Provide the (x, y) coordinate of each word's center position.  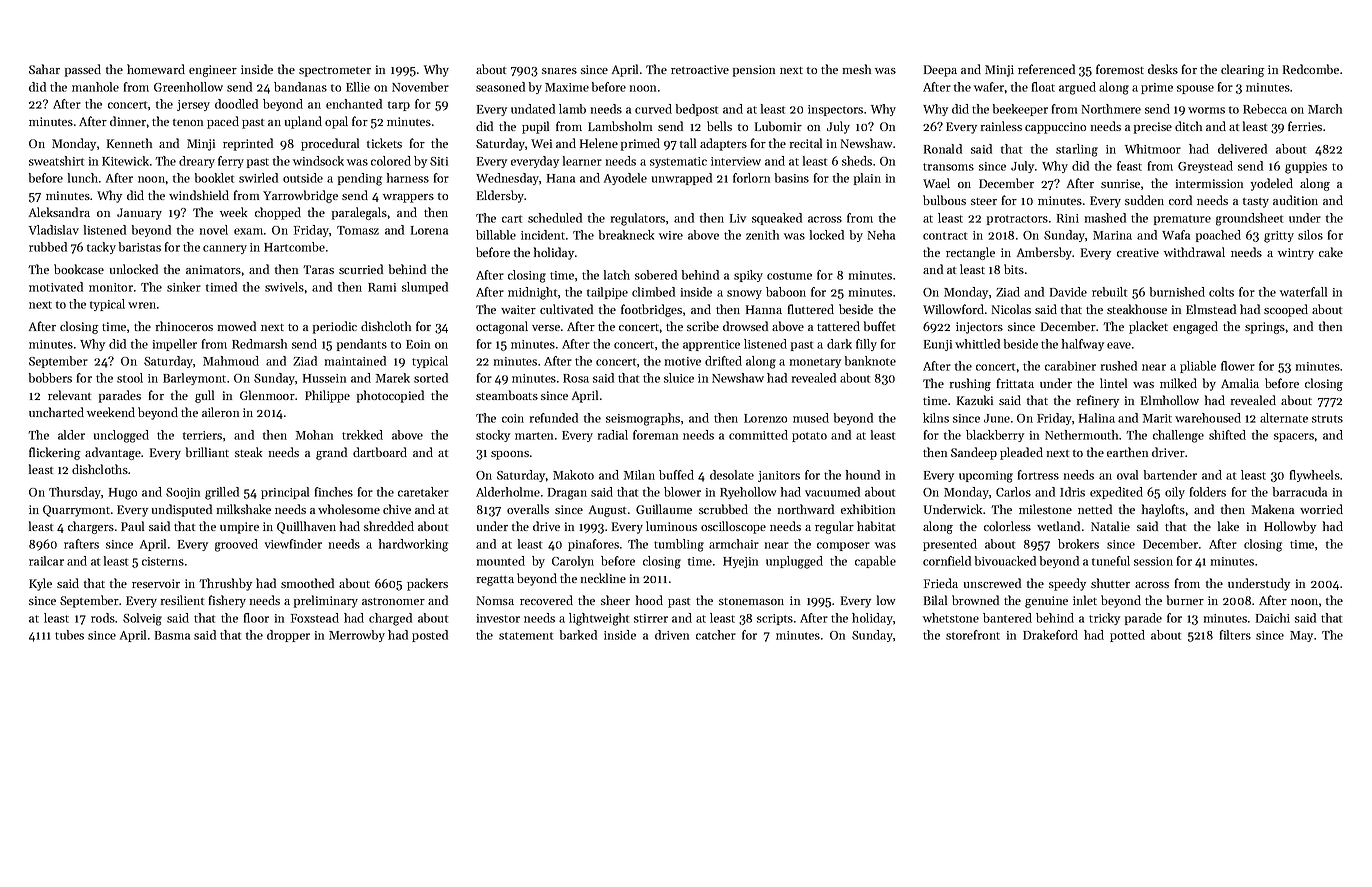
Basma (172, 635)
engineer (213, 71)
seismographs (643, 419)
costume (789, 276)
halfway (1083, 345)
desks (1163, 69)
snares (559, 71)
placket (1148, 327)
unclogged (121, 436)
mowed (237, 326)
